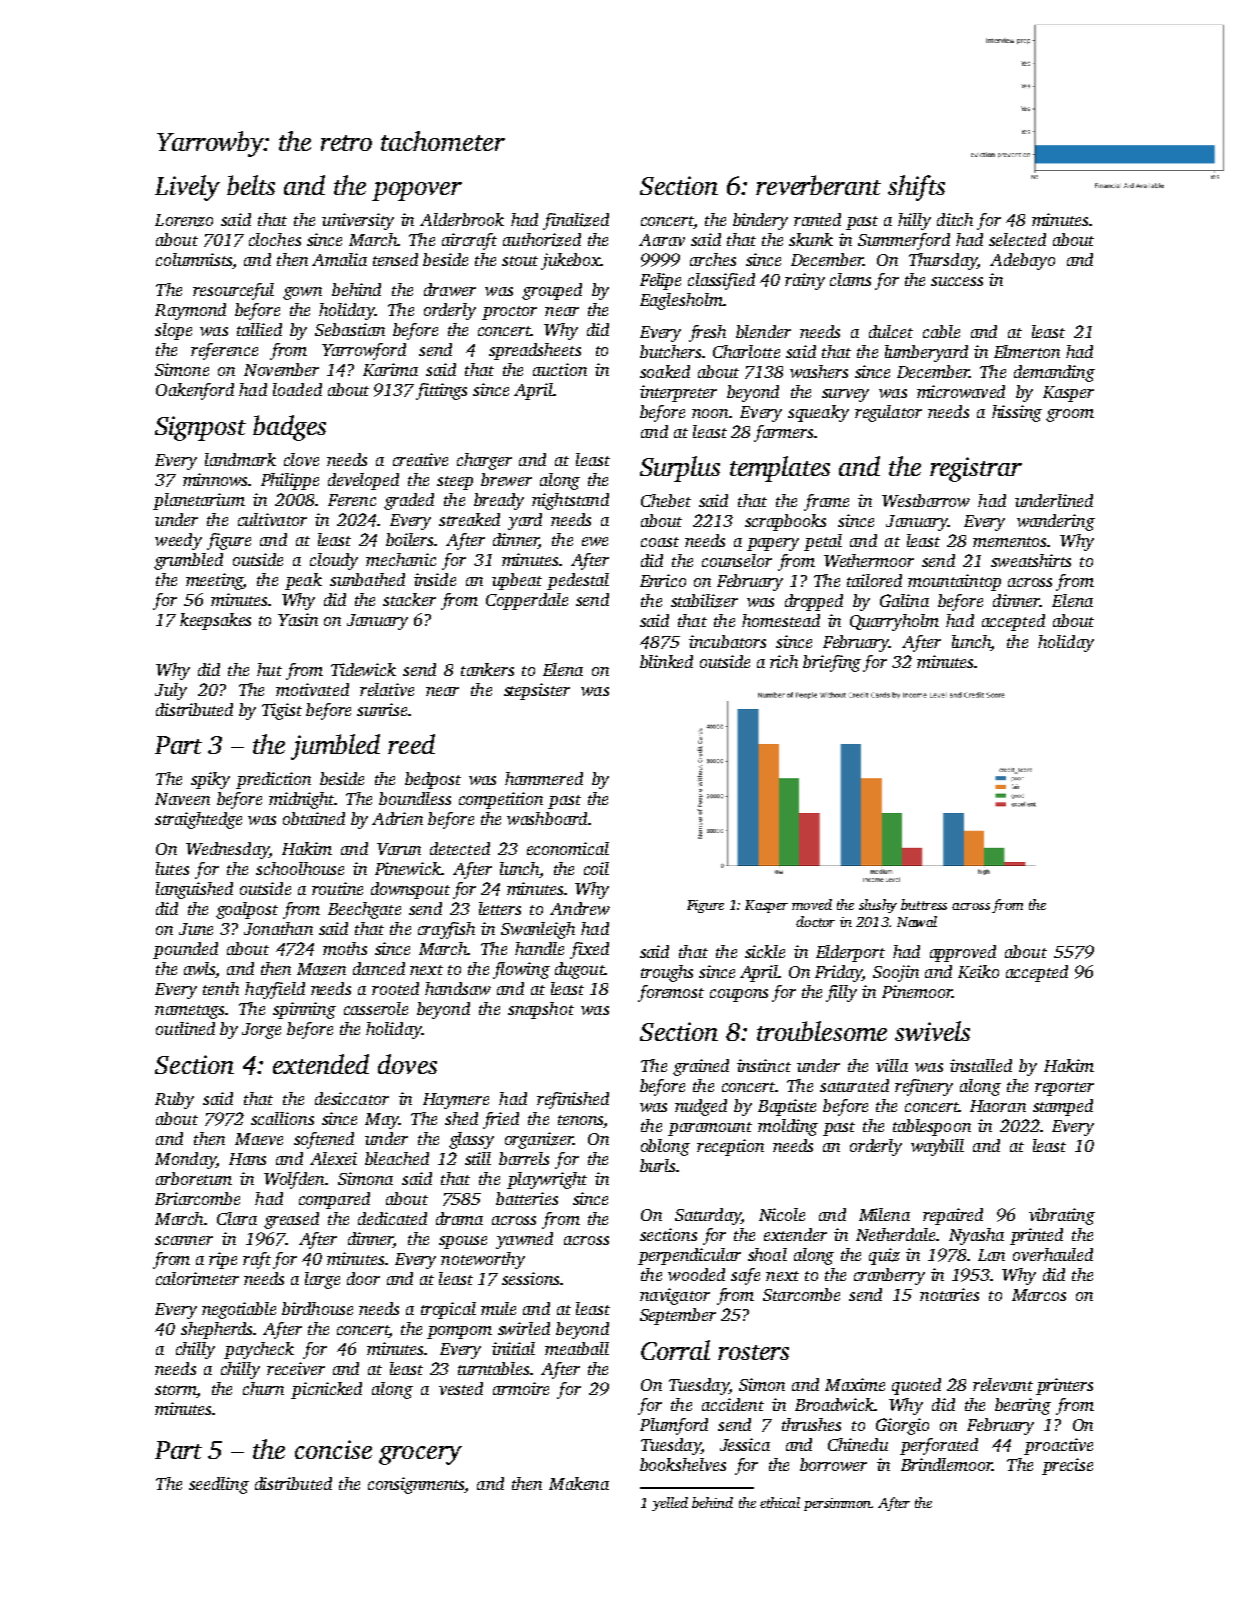 The image size is (1249, 1617). What do you see at coordinates (182, 799) in the screenshot?
I see `Naveen` at bounding box center [182, 799].
